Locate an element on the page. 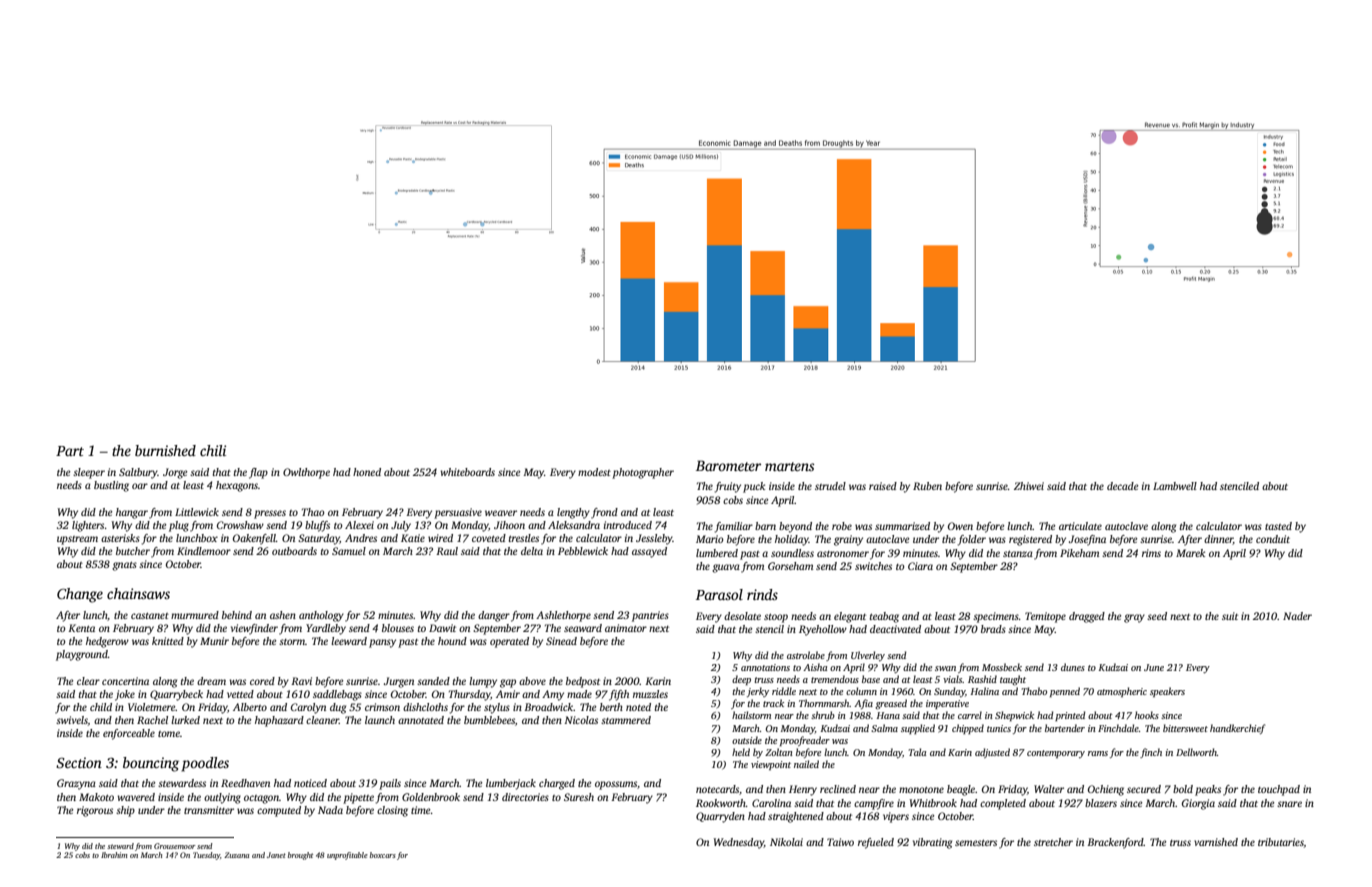 The width and height of the image is (1372, 887). raised is located at coordinates (883, 486).
